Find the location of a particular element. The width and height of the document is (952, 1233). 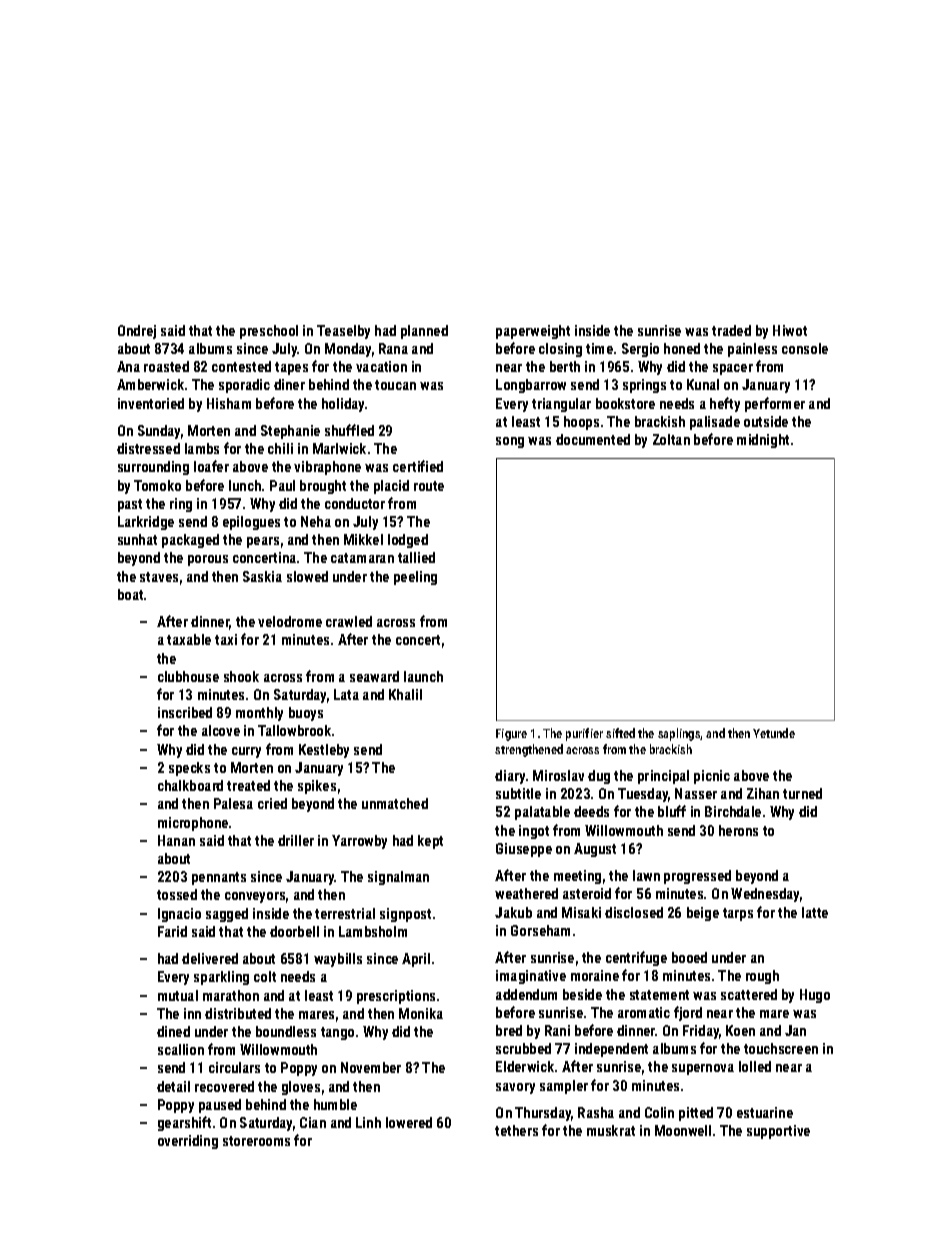

taxi is located at coordinates (226, 639).
